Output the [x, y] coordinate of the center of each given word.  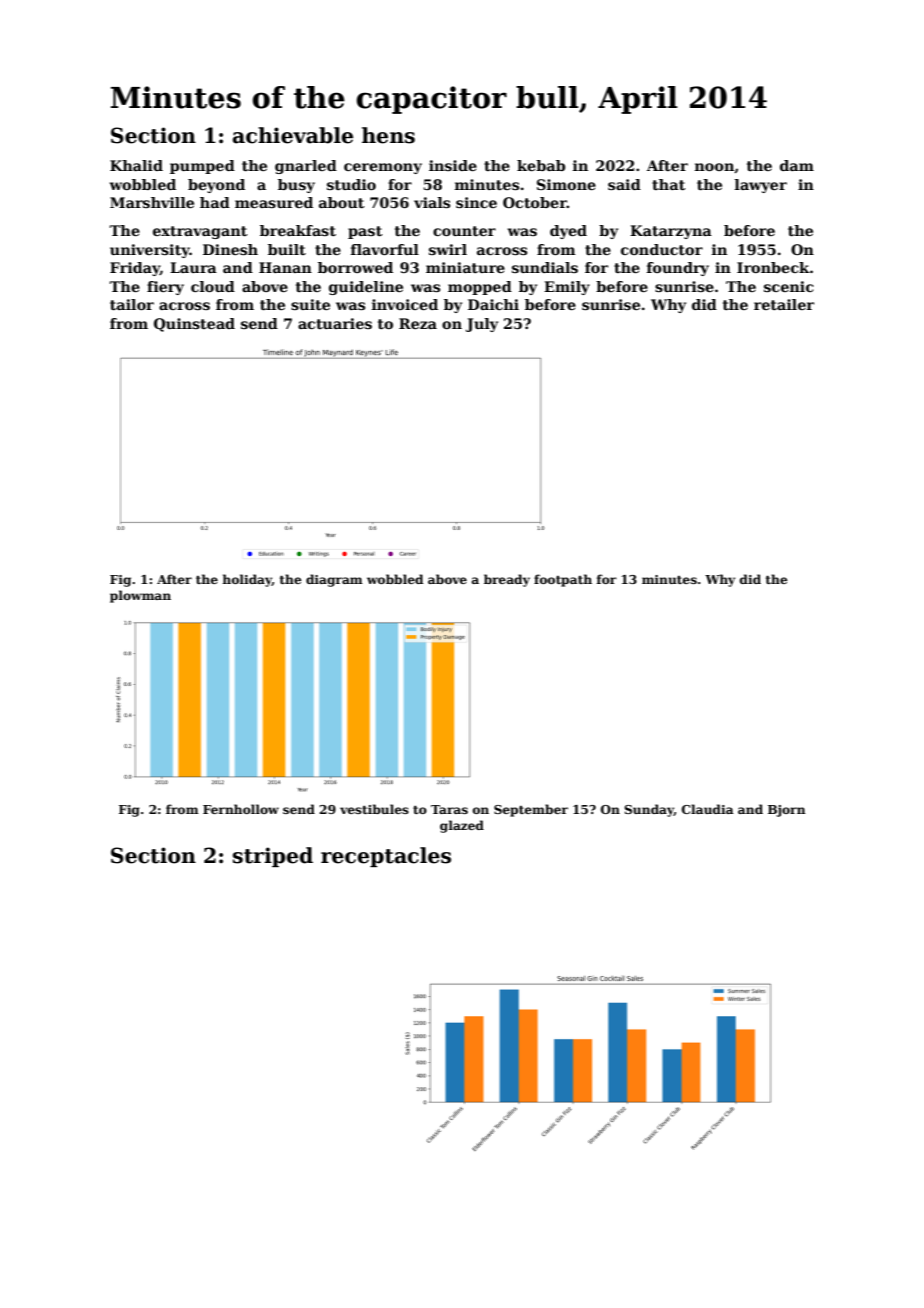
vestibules [374, 809]
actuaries [335, 323]
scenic [789, 286]
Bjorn [787, 811]
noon [714, 167]
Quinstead [194, 325]
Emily [567, 288]
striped [273, 857]
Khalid [136, 165]
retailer [784, 304]
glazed [462, 826]
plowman [140, 596]
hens [388, 135]
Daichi [493, 304]
